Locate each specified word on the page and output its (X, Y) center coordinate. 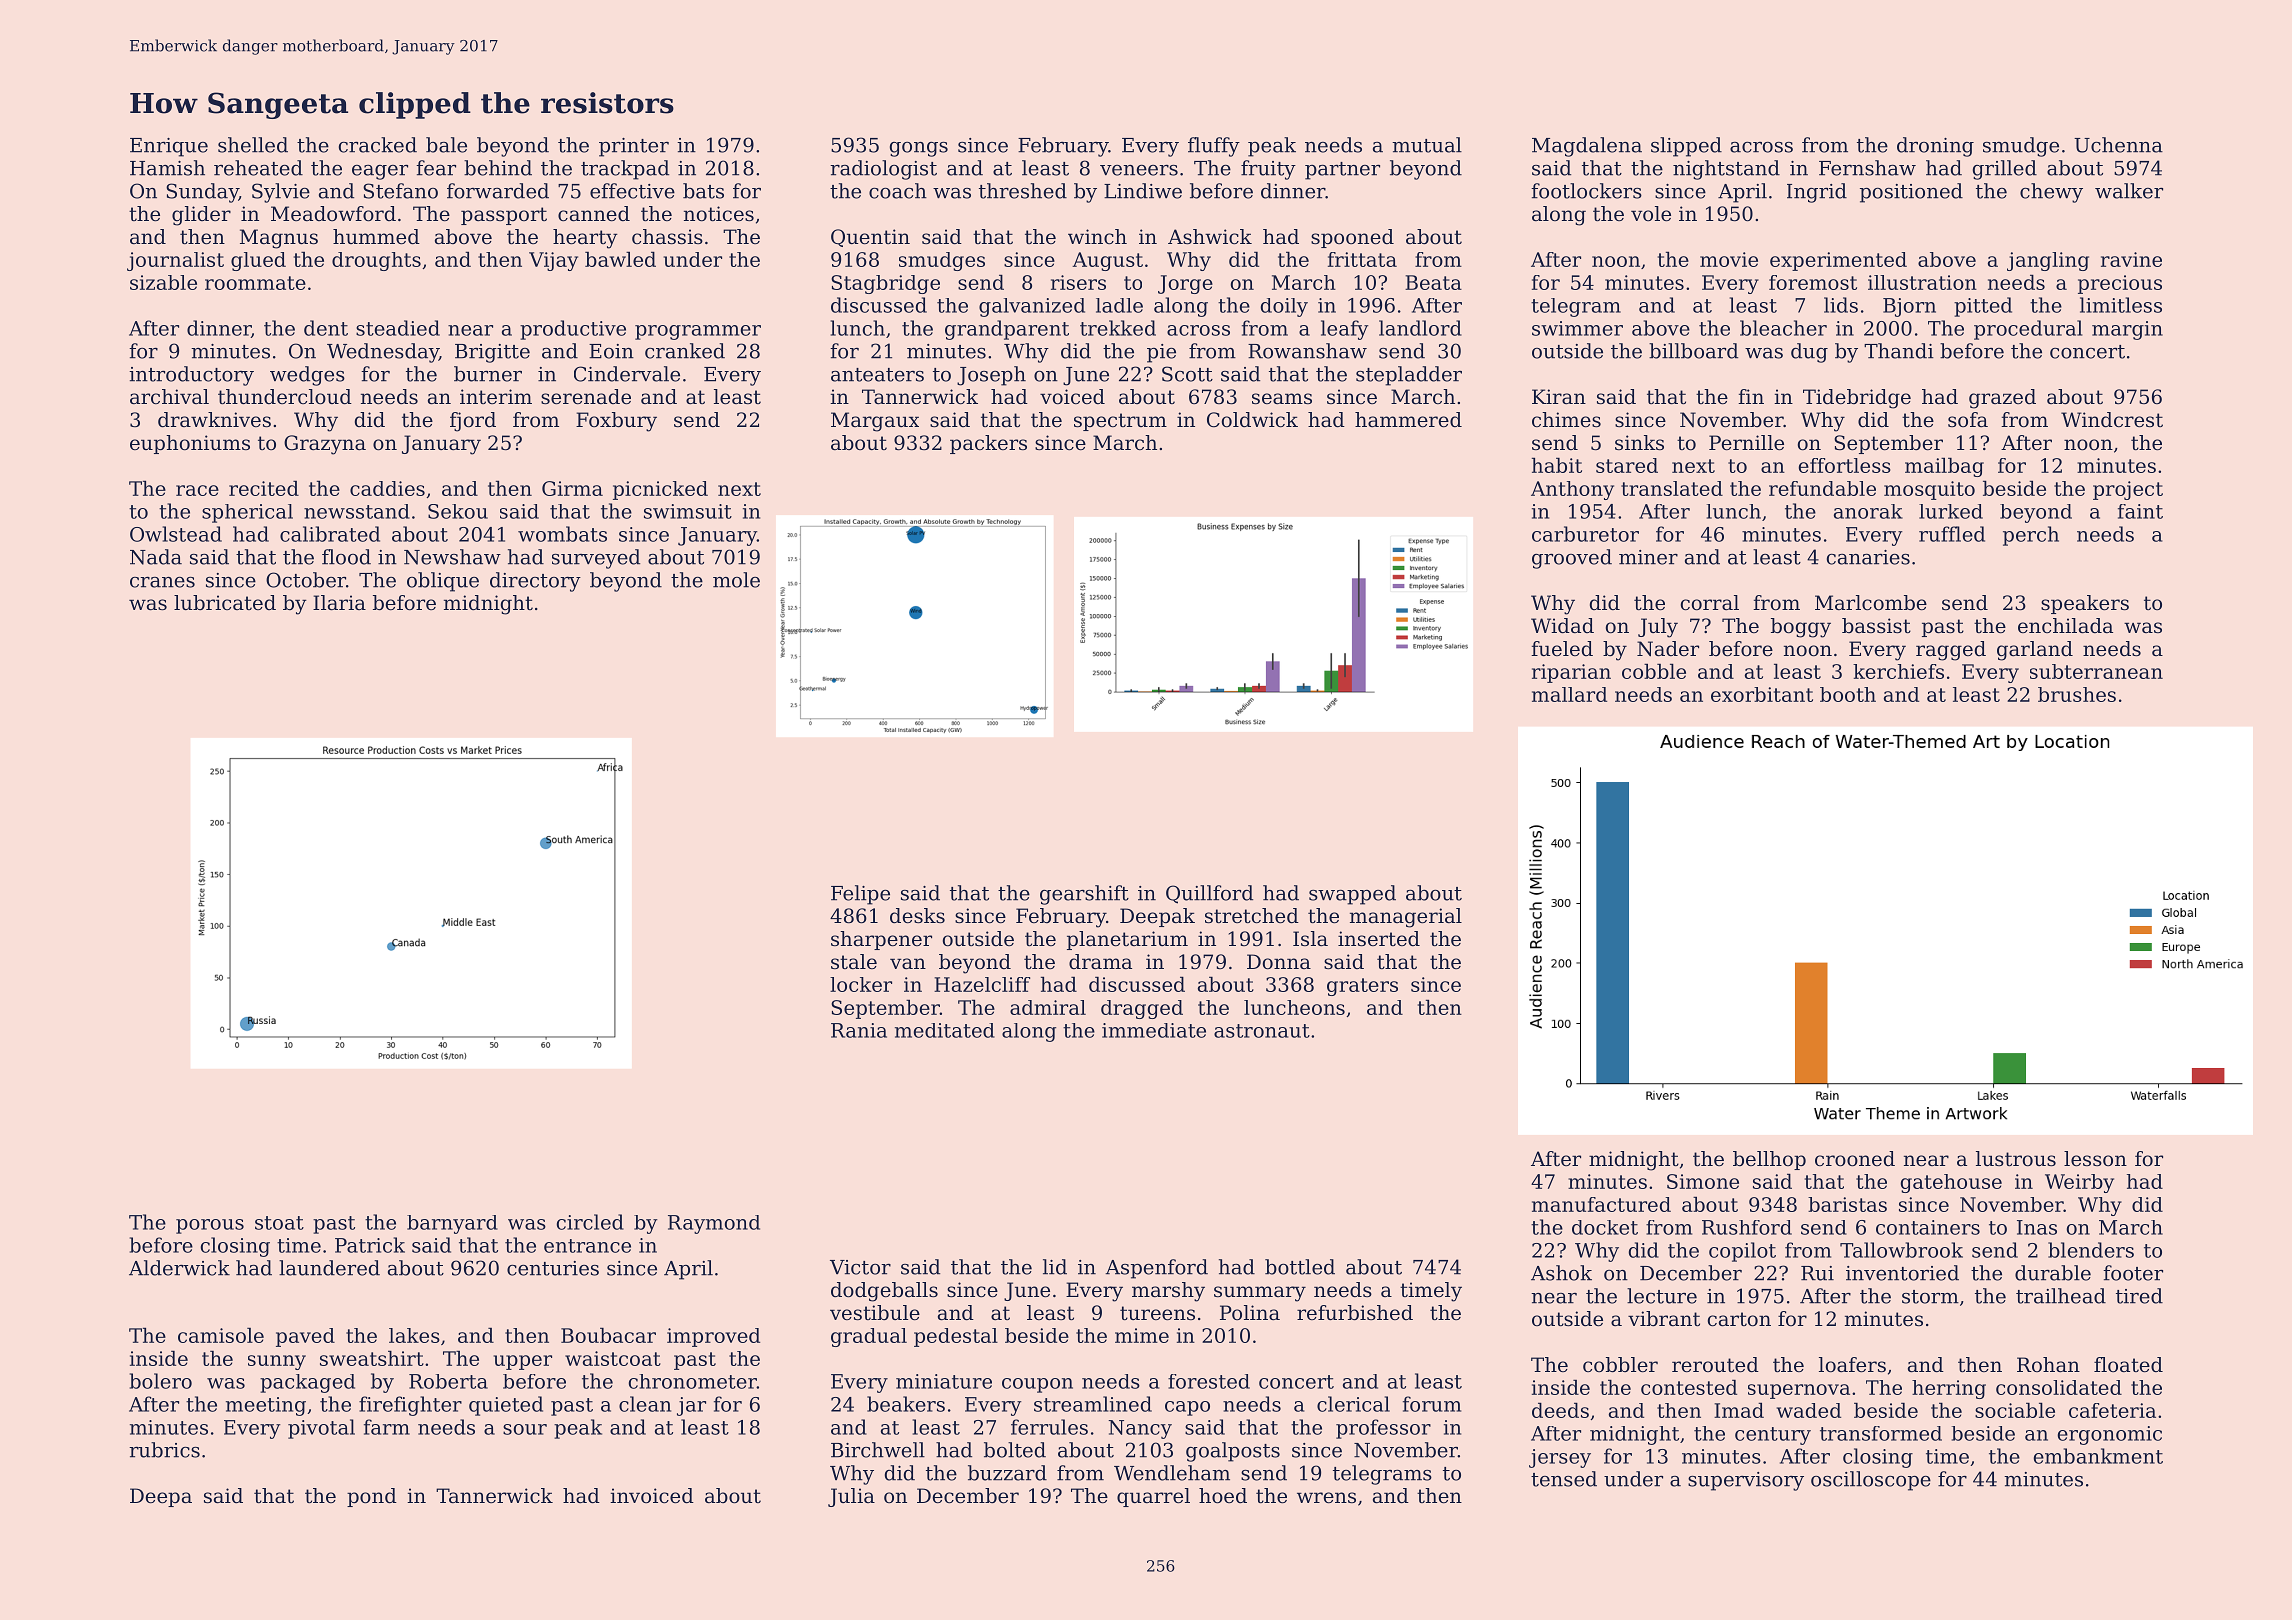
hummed (376, 237)
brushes (2077, 694)
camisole (221, 1335)
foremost (1813, 282)
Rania (859, 1030)
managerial (1406, 918)
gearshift (1084, 895)
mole (736, 580)
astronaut (1262, 1031)
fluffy (1214, 147)
